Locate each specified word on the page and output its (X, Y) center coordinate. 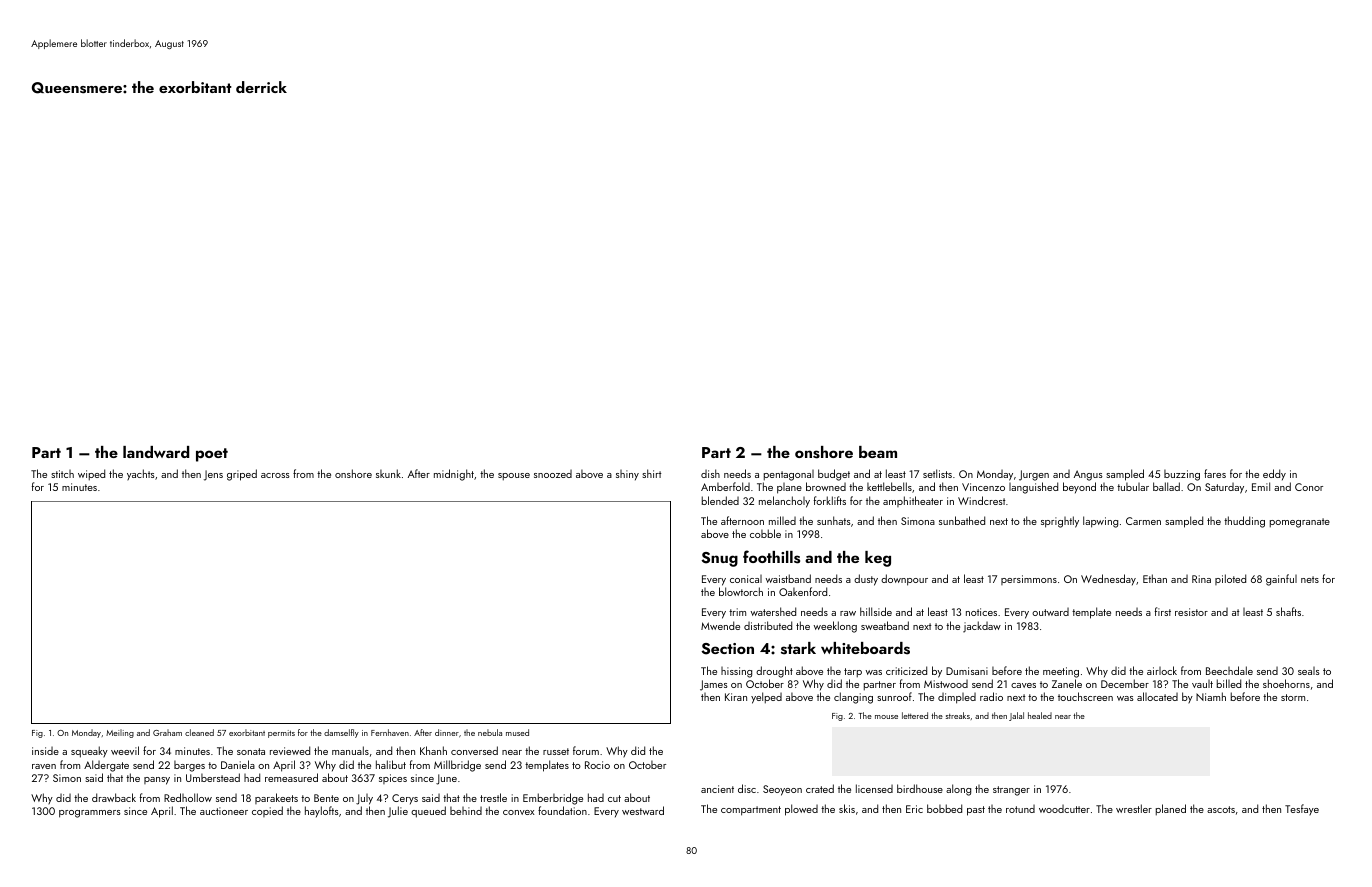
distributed (768, 625)
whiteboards (865, 648)
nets (1310, 579)
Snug (719, 559)
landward (156, 452)
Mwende (720, 625)
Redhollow (188, 797)
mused (517, 732)
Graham (167, 732)
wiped (91, 475)
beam (878, 452)
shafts (1288, 611)
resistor (1191, 612)
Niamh (1211, 696)
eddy (1274, 475)
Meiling (120, 733)
